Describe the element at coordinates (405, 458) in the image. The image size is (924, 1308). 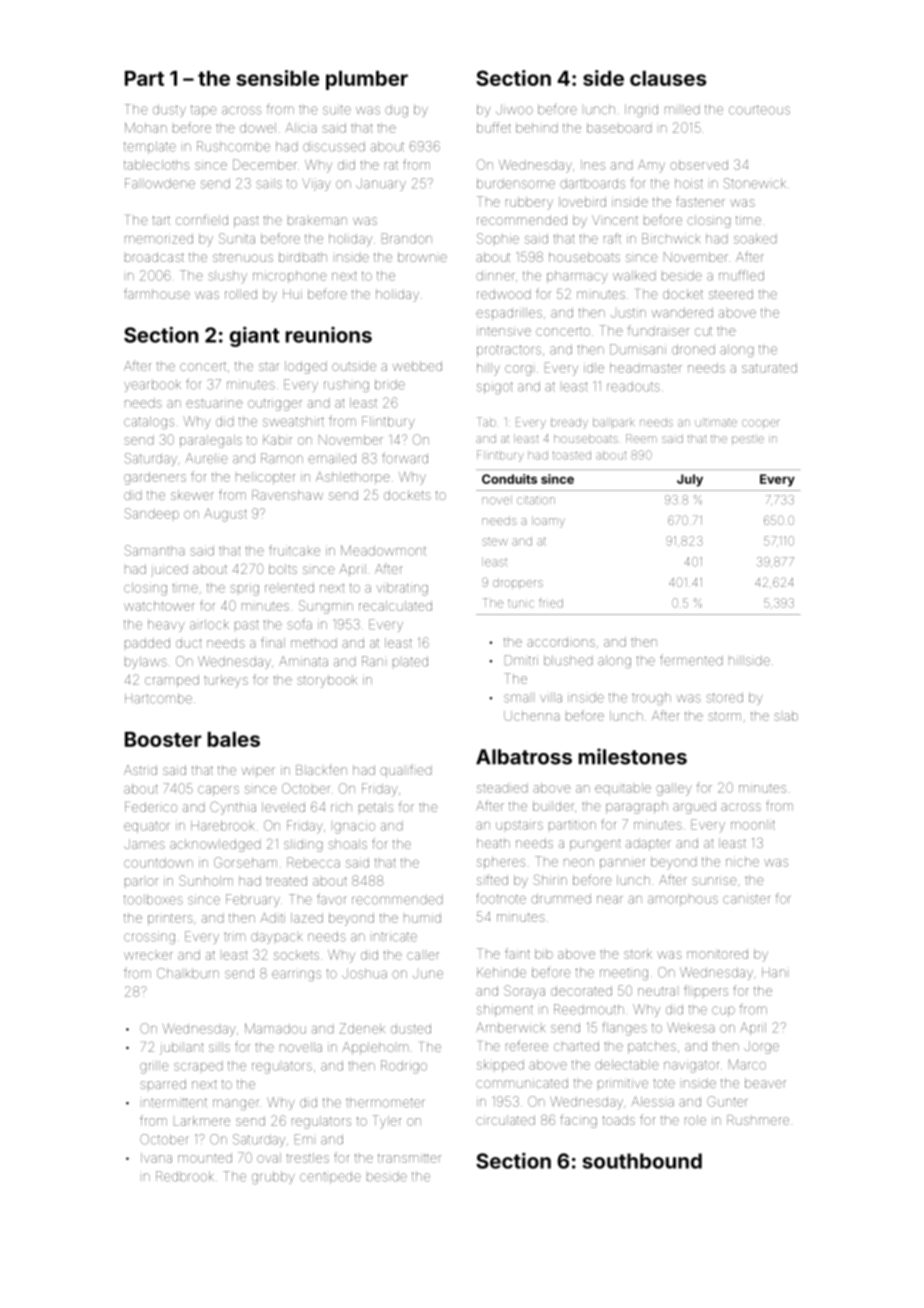
I see `forward` at that location.
